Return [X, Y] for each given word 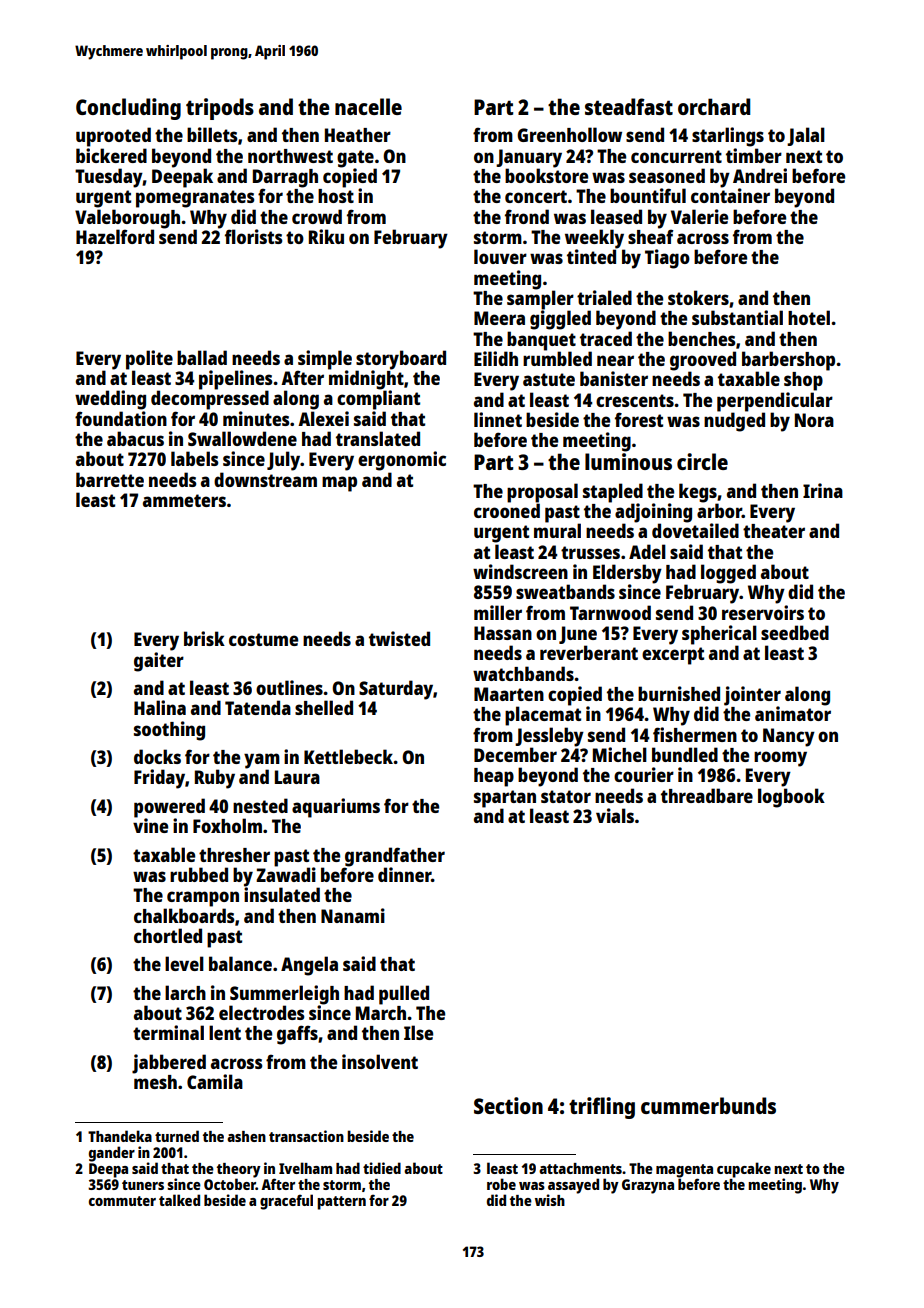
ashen [246, 1136]
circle [702, 461]
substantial [737, 317]
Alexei [323, 418]
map [339, 484]
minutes [256, 418]
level [184, 963]
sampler [540, 300]
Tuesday [109, 178]
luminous [628, 461]
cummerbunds [708, 1105]
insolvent [380, 1061]
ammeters [184, 500]
